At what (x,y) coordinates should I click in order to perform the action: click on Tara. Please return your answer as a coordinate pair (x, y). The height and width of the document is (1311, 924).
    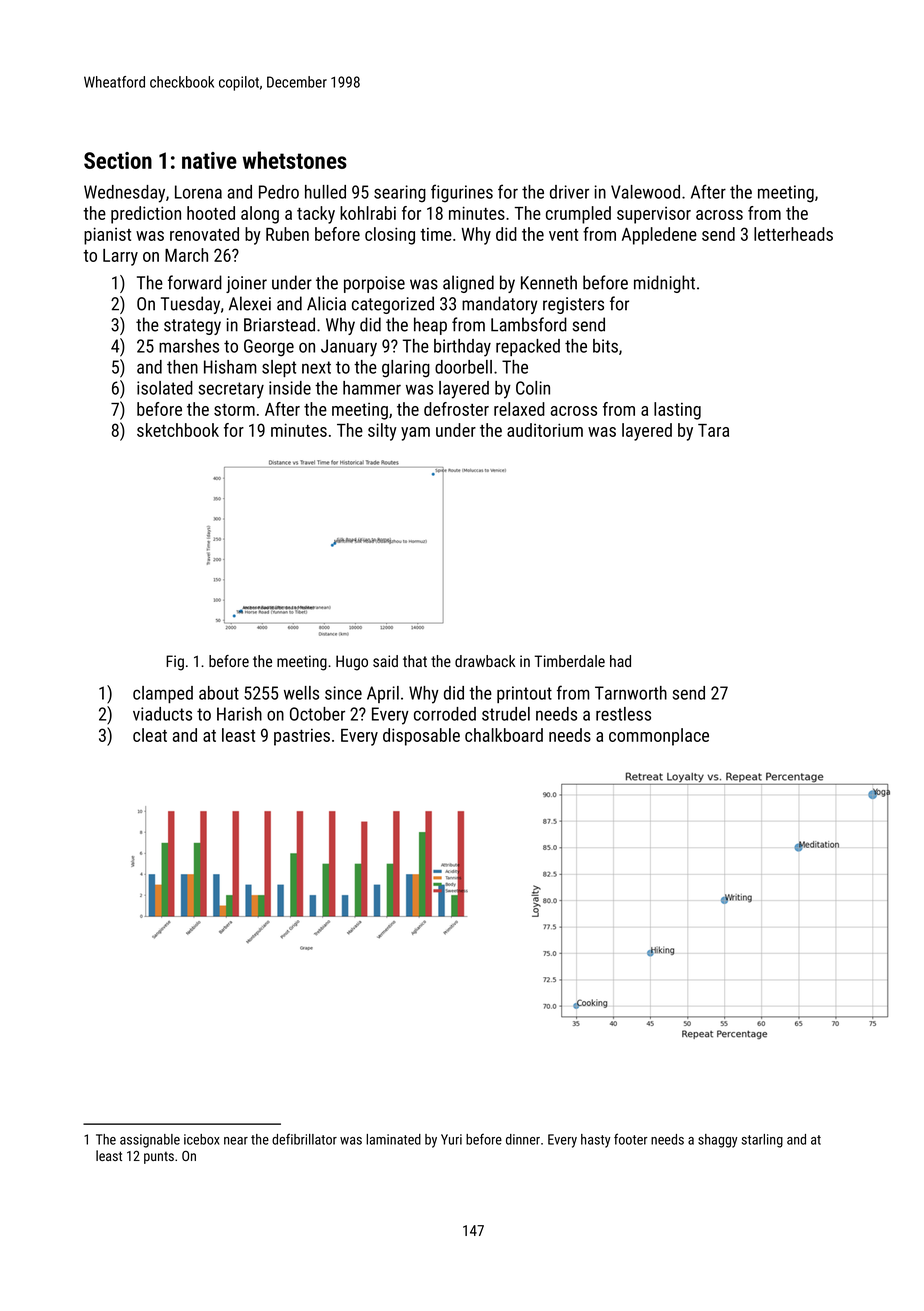
    Looking at the image, I should click on (713, 430).
